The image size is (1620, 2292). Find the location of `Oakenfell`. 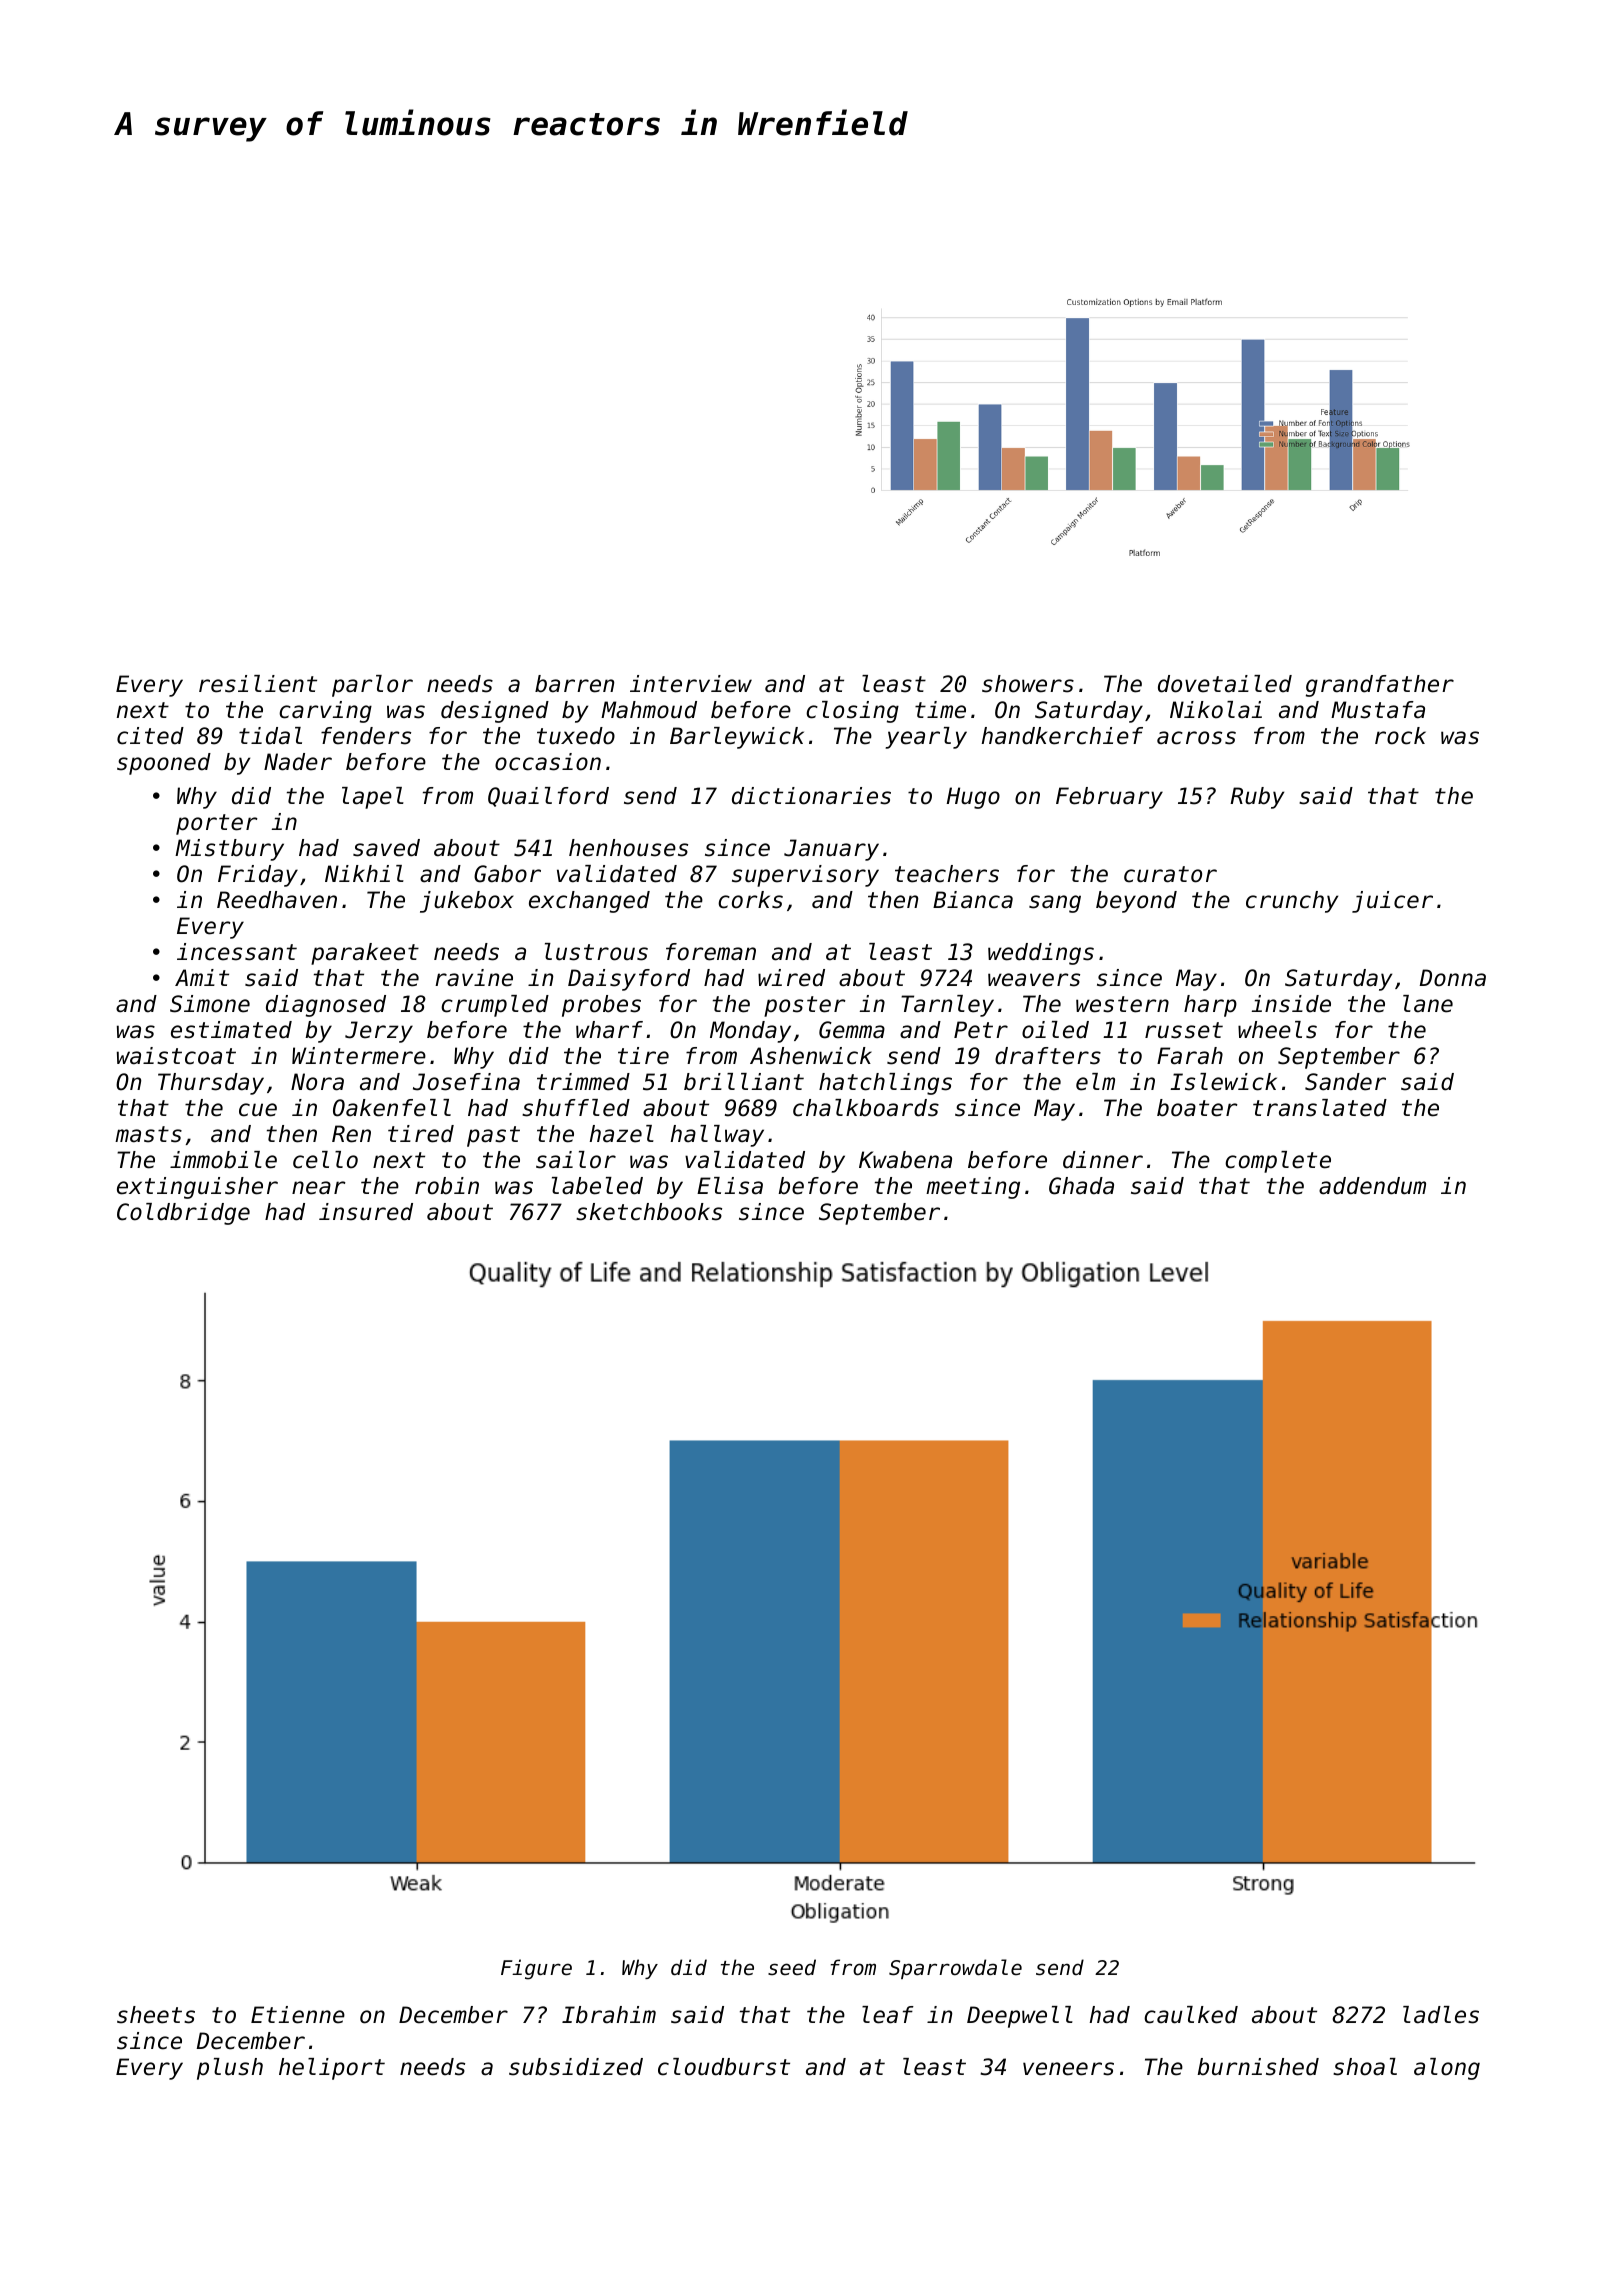

Oakenfell is located at coordinates (392, 1108).
